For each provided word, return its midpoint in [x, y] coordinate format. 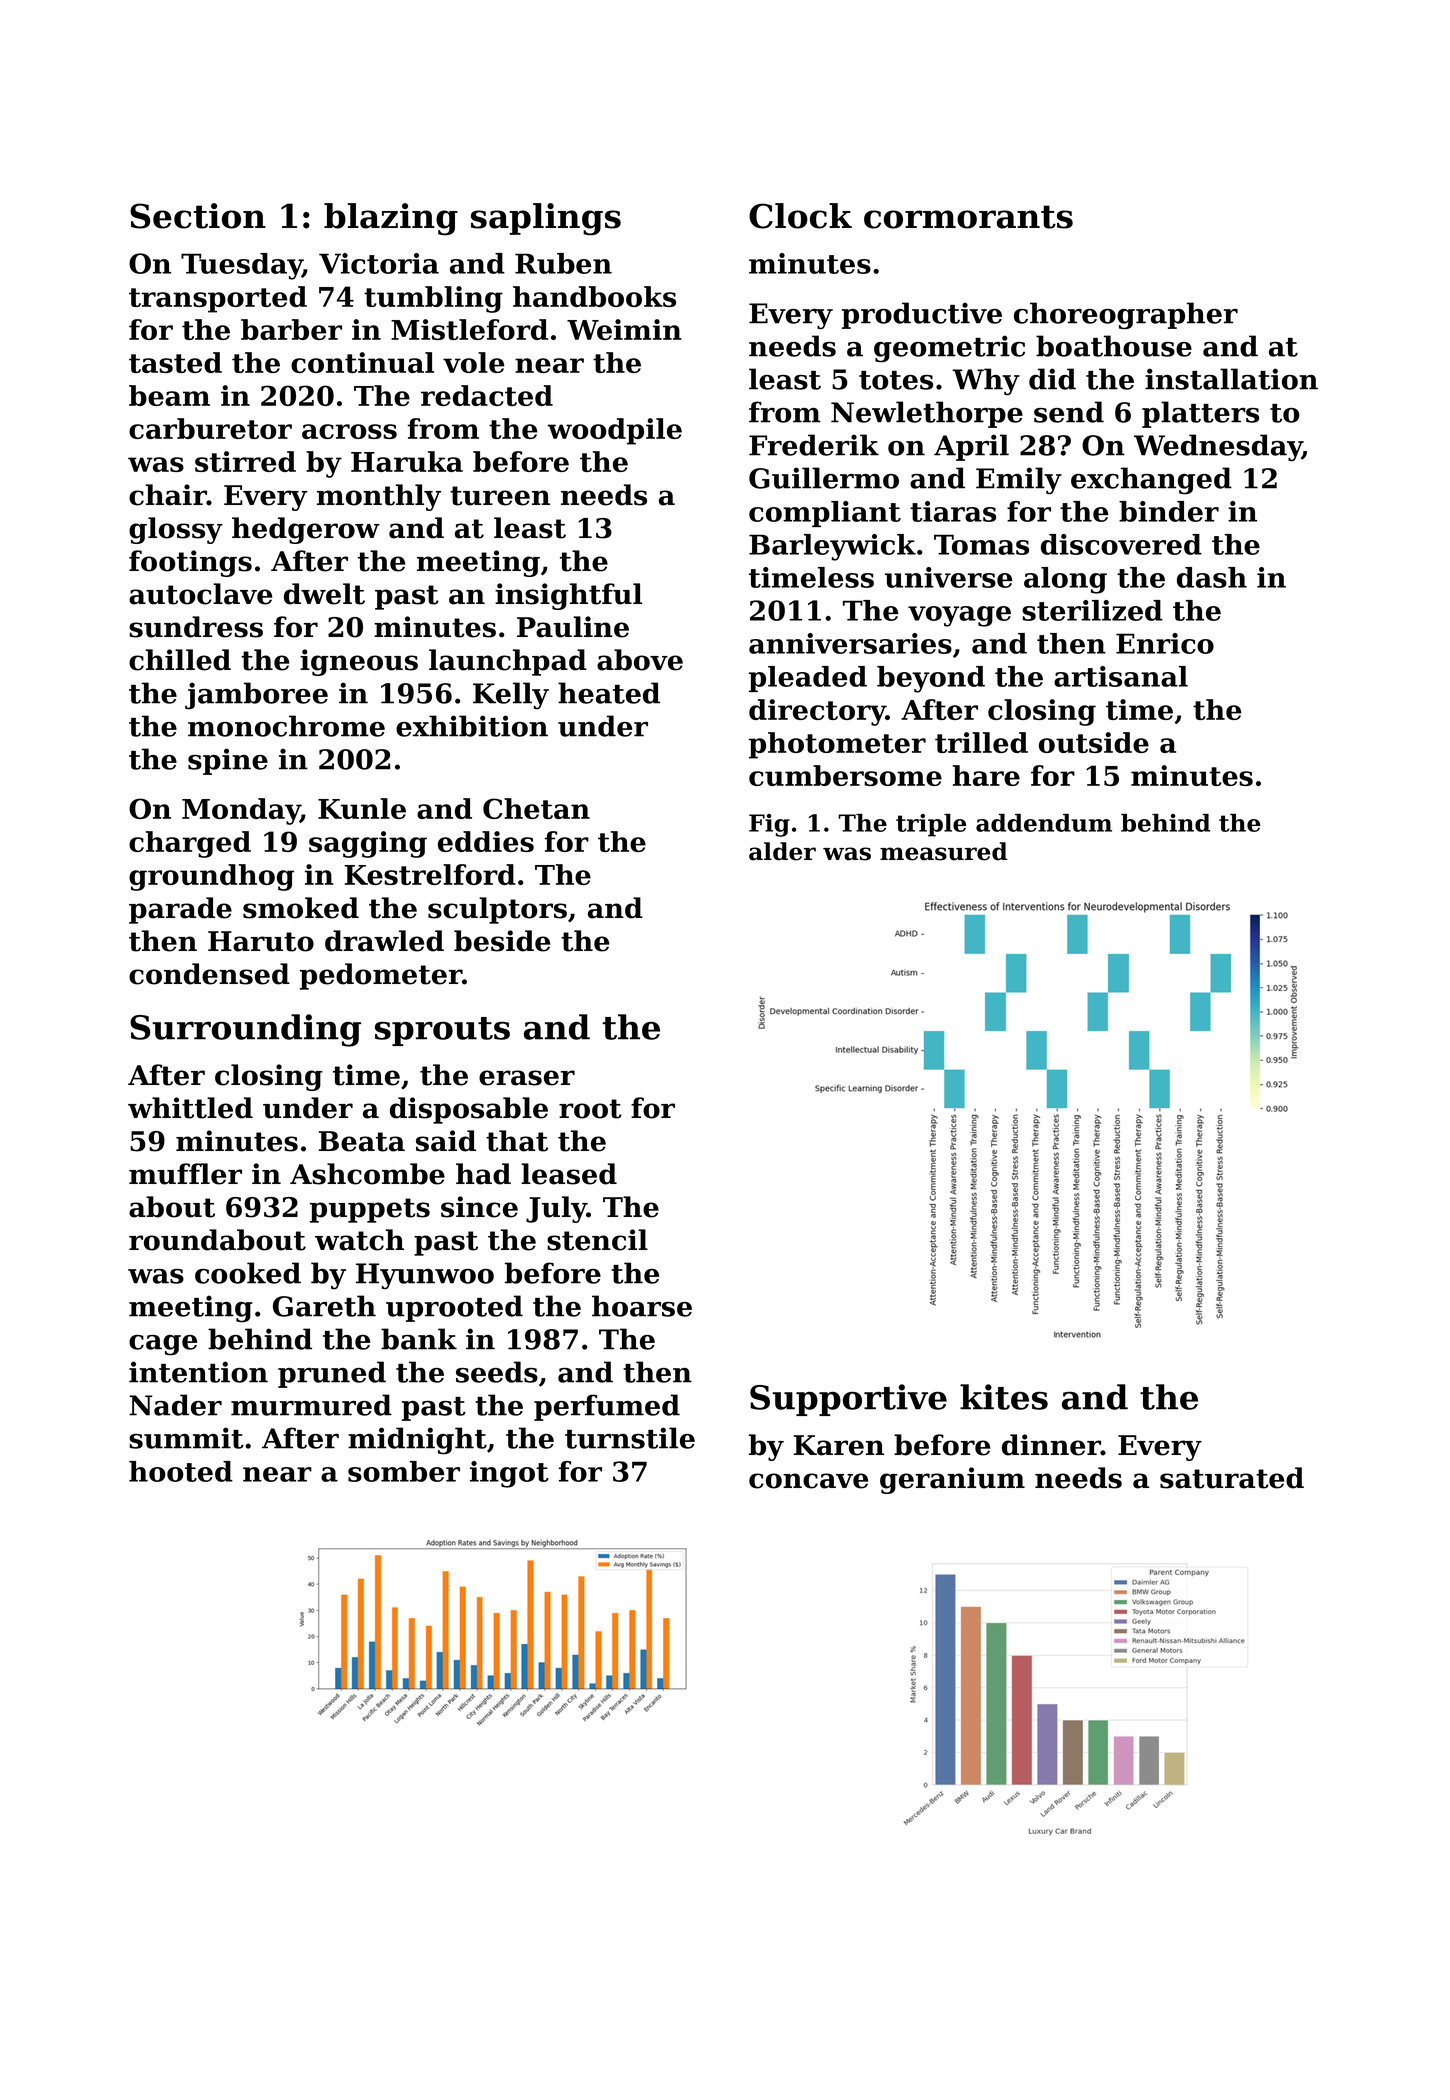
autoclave [200, 594]
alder [782, 851]
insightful [568, 596]
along [1065, 580]
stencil [597, 1240]
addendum [1044, 823]
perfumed [607, 1407]
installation [1231, 379]
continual [362, 362]
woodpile [614, 431]
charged [190, 844]
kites [1004, 1397]
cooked [248, 1273]
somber [404, 1471]
